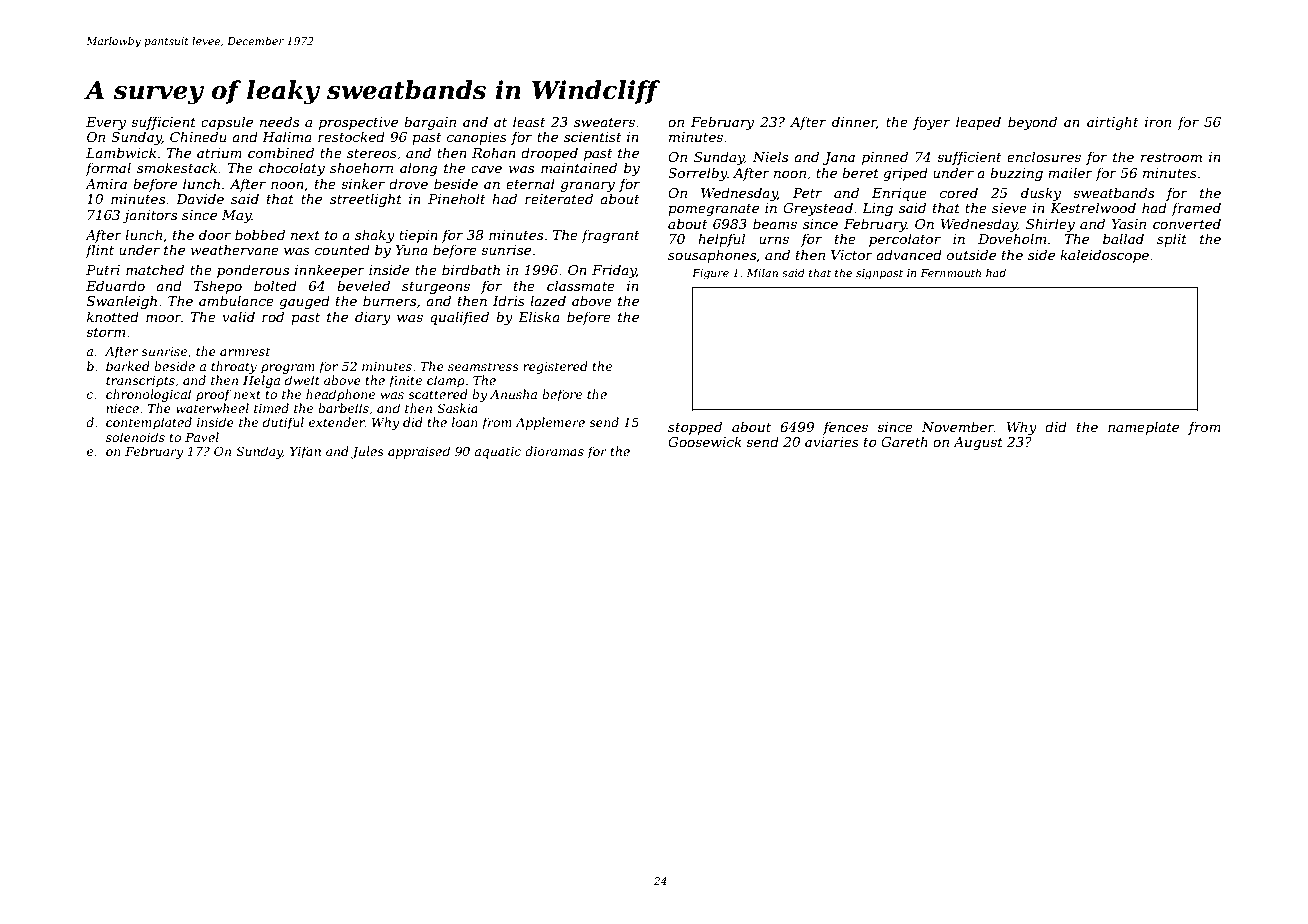  What do you see at coordinates (140, 382) in the screenshot?
I see `transcripts` at bounding box center [140, 382].
